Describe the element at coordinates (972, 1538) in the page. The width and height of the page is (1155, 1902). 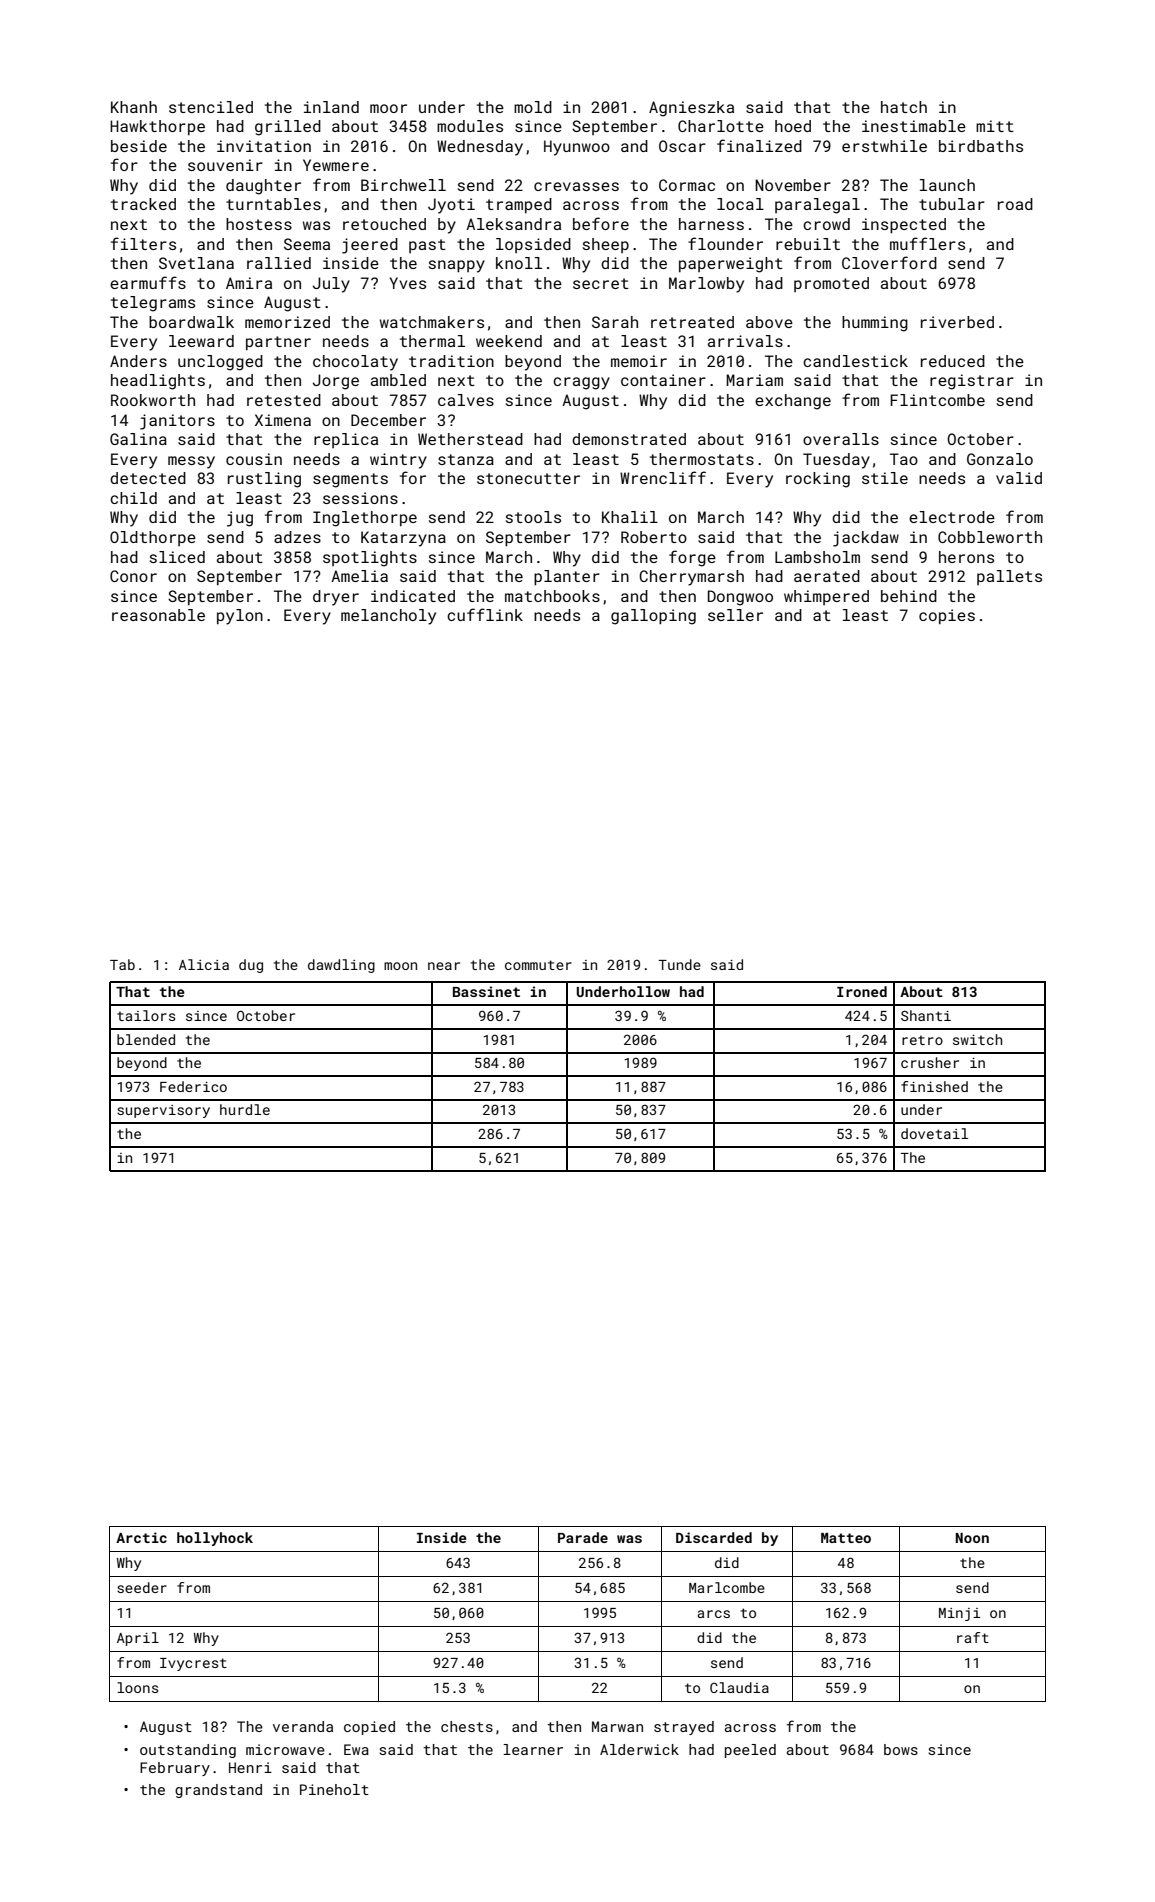
I see `Noon` at that location.
